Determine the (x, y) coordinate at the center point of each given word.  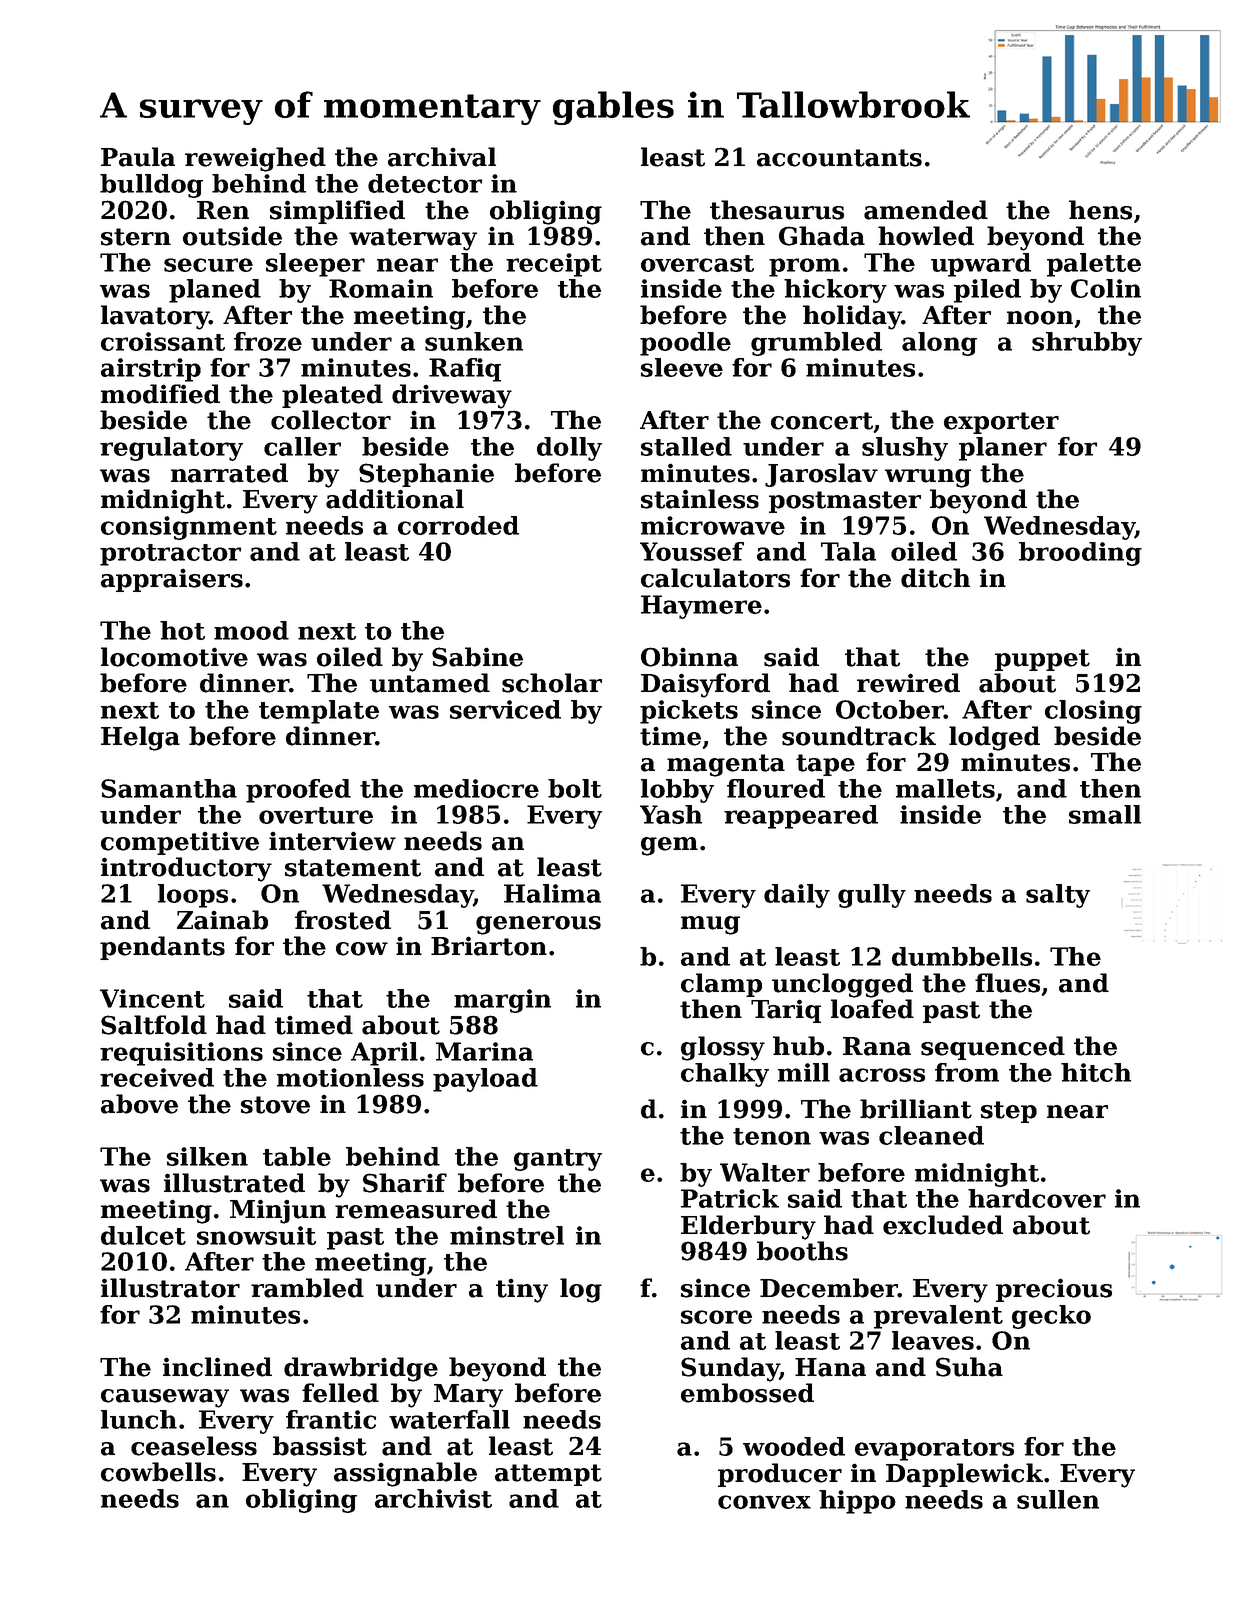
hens (1100, 210)
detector (425, 183)
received (157, 1077)
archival (442, 157)
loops (193, 896)
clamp (721, 985)
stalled (686, 446)
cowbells (158, 1472)
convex (764, 1502)
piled (987, 291)
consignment (189, 528)
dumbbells (962, 956)
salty (1058, 896)
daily (797, 896)
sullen (1058, 1499)
